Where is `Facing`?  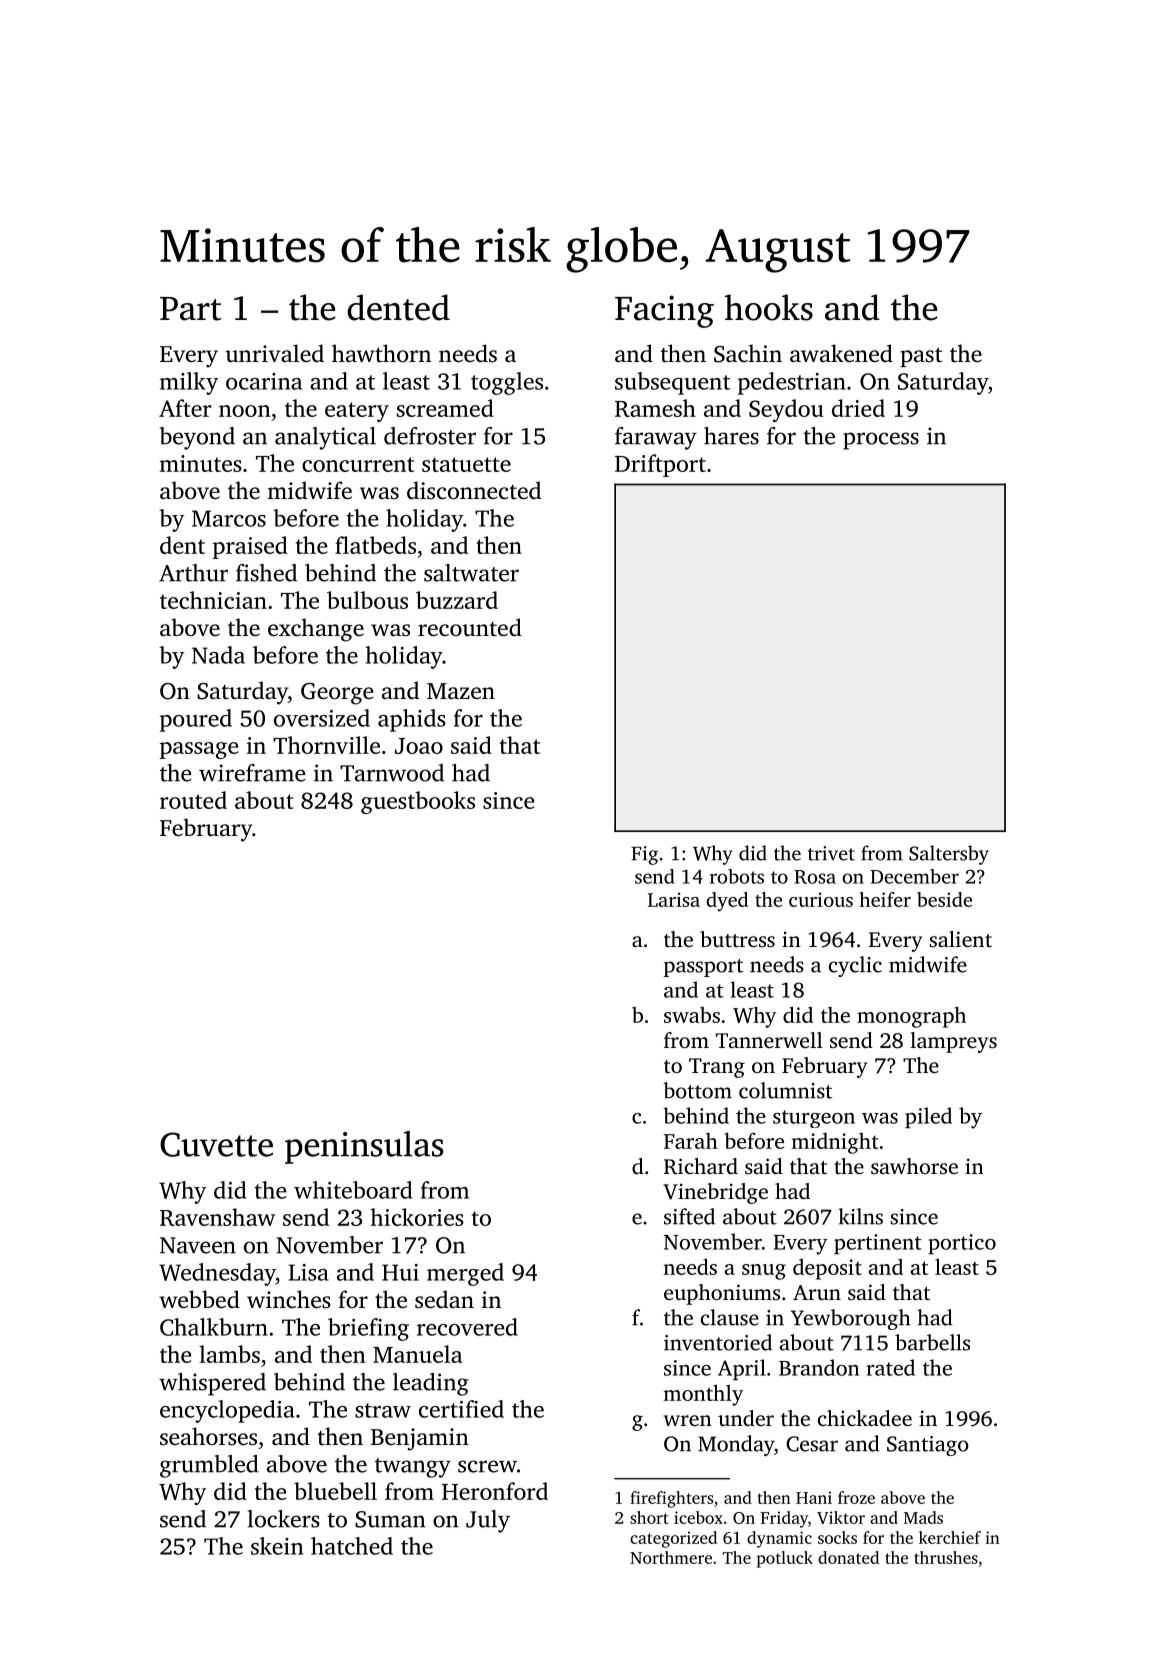
Facing is located at coordinates (664, 311).
